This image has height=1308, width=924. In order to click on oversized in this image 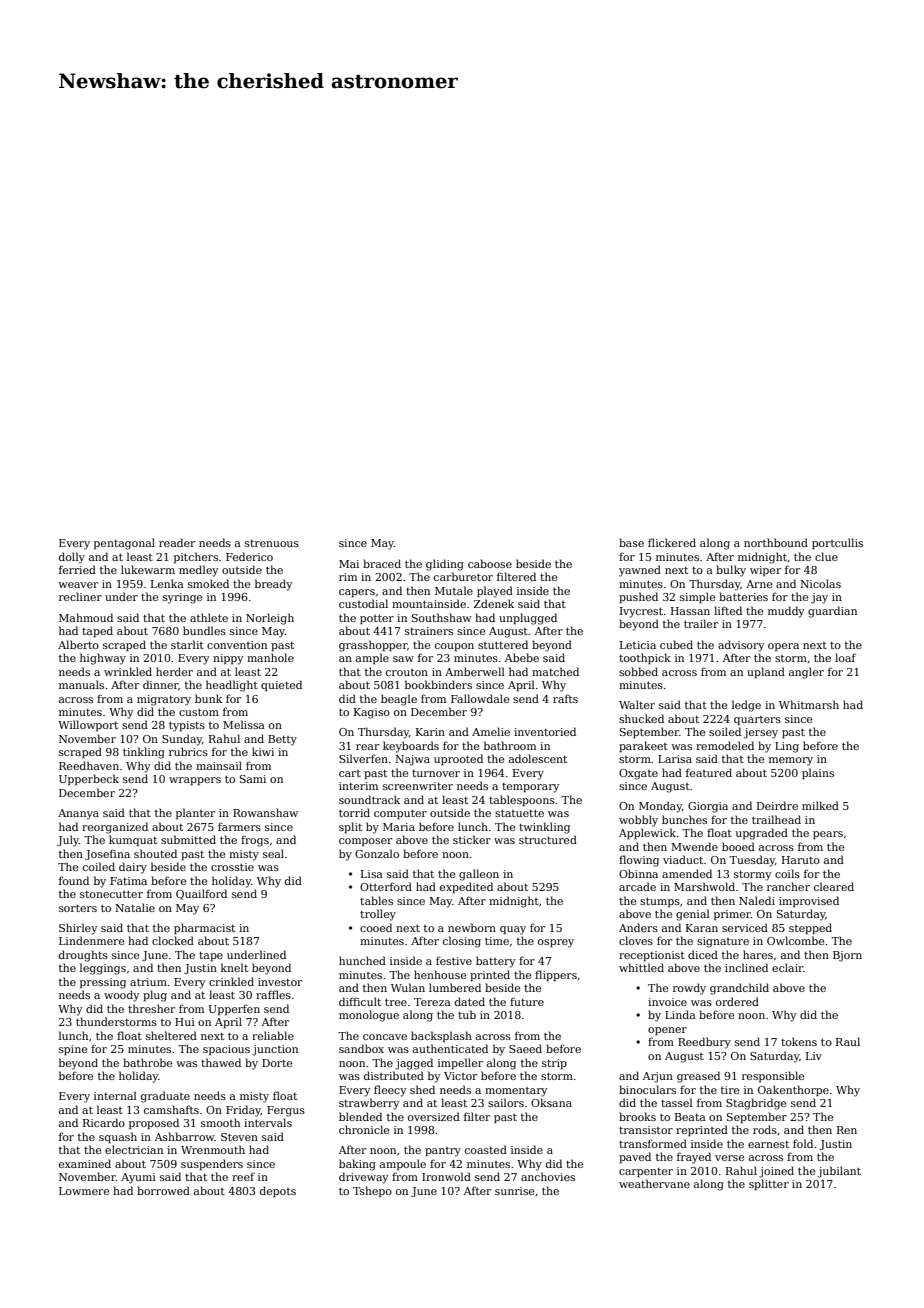, I will do `click(434, 1116)`.
